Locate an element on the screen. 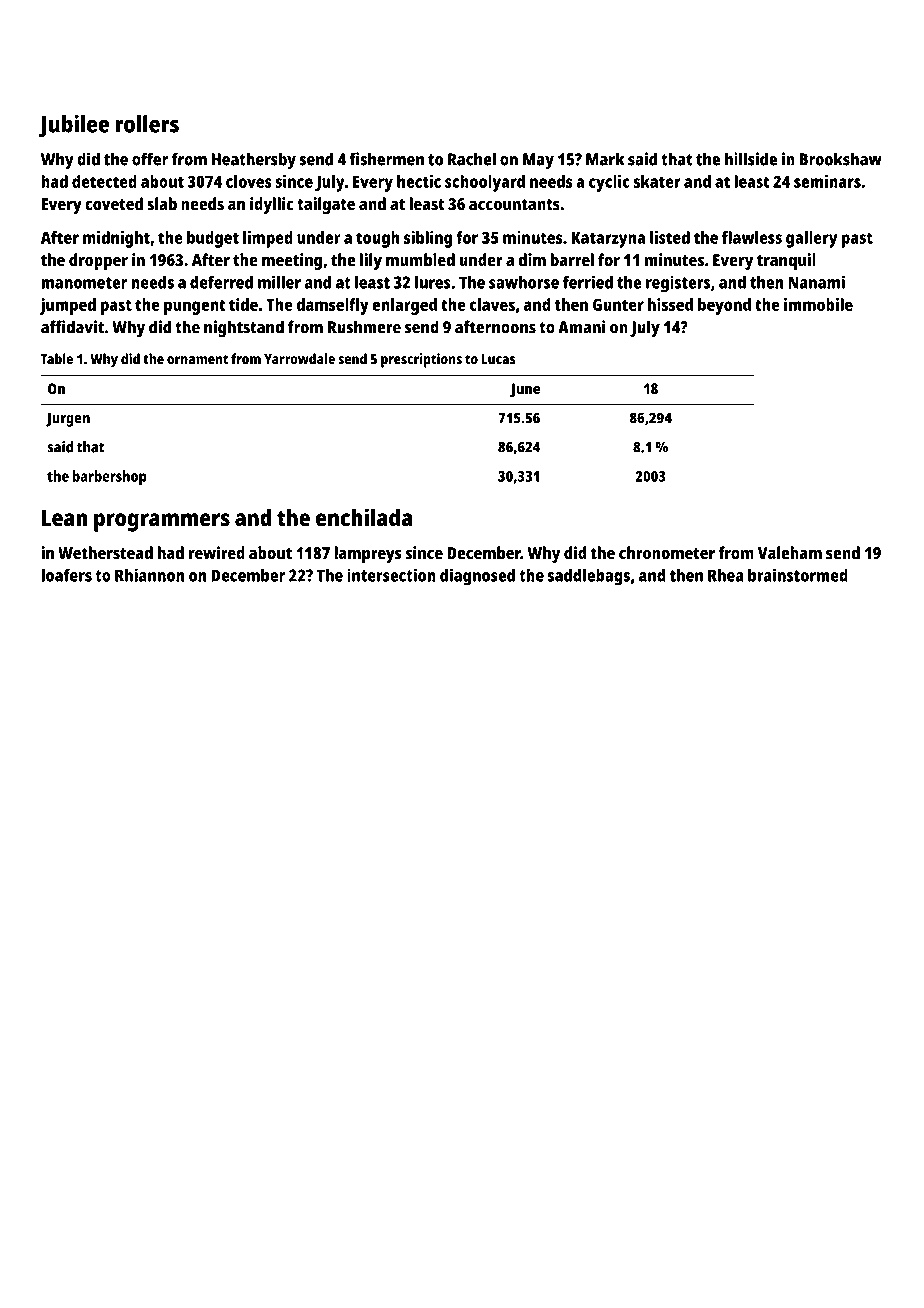 This screenshot has width=924, height=1308. hillside is located at coordinates (751, 159).
